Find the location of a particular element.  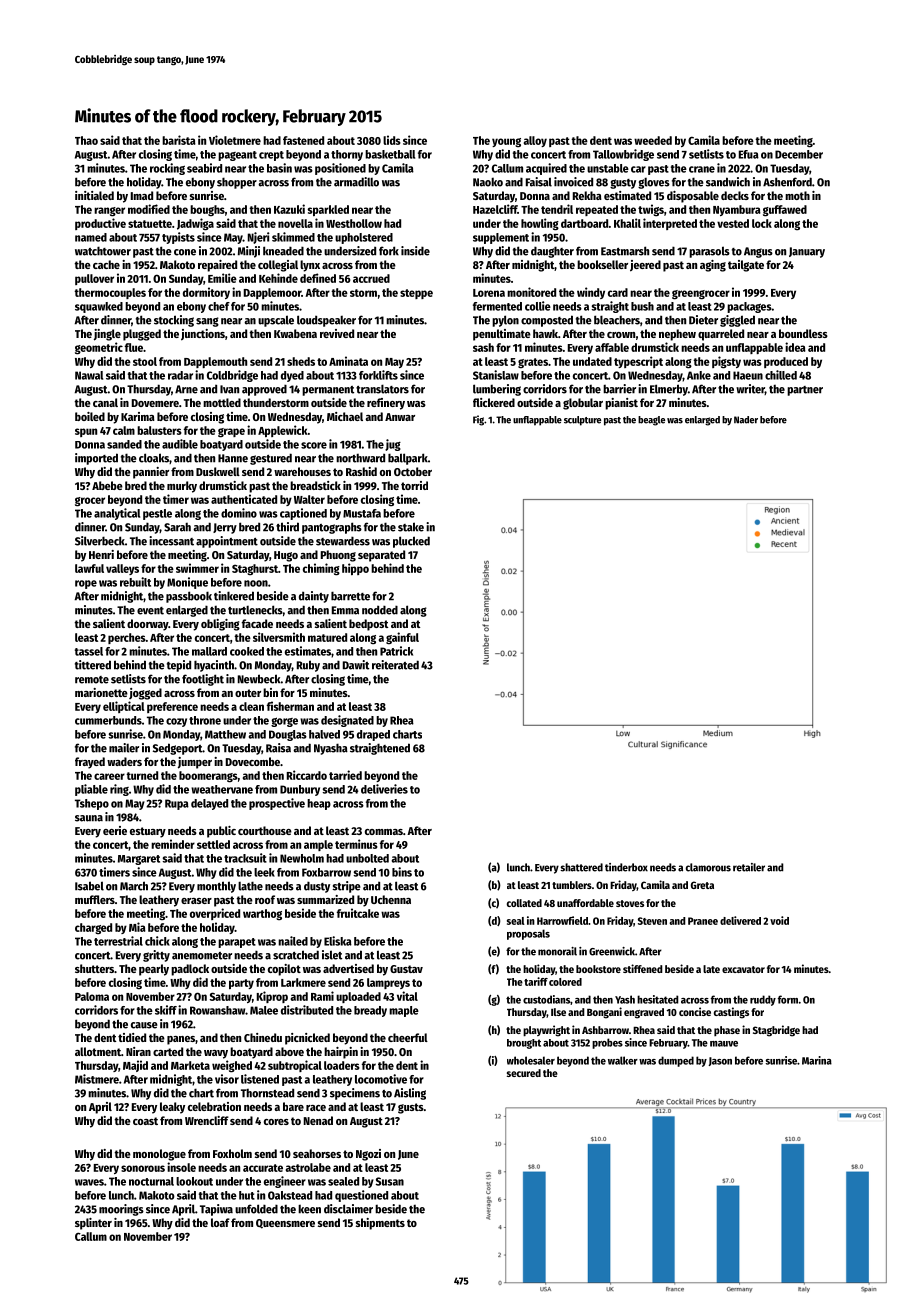

vital is located at coordinates (407, 996).
